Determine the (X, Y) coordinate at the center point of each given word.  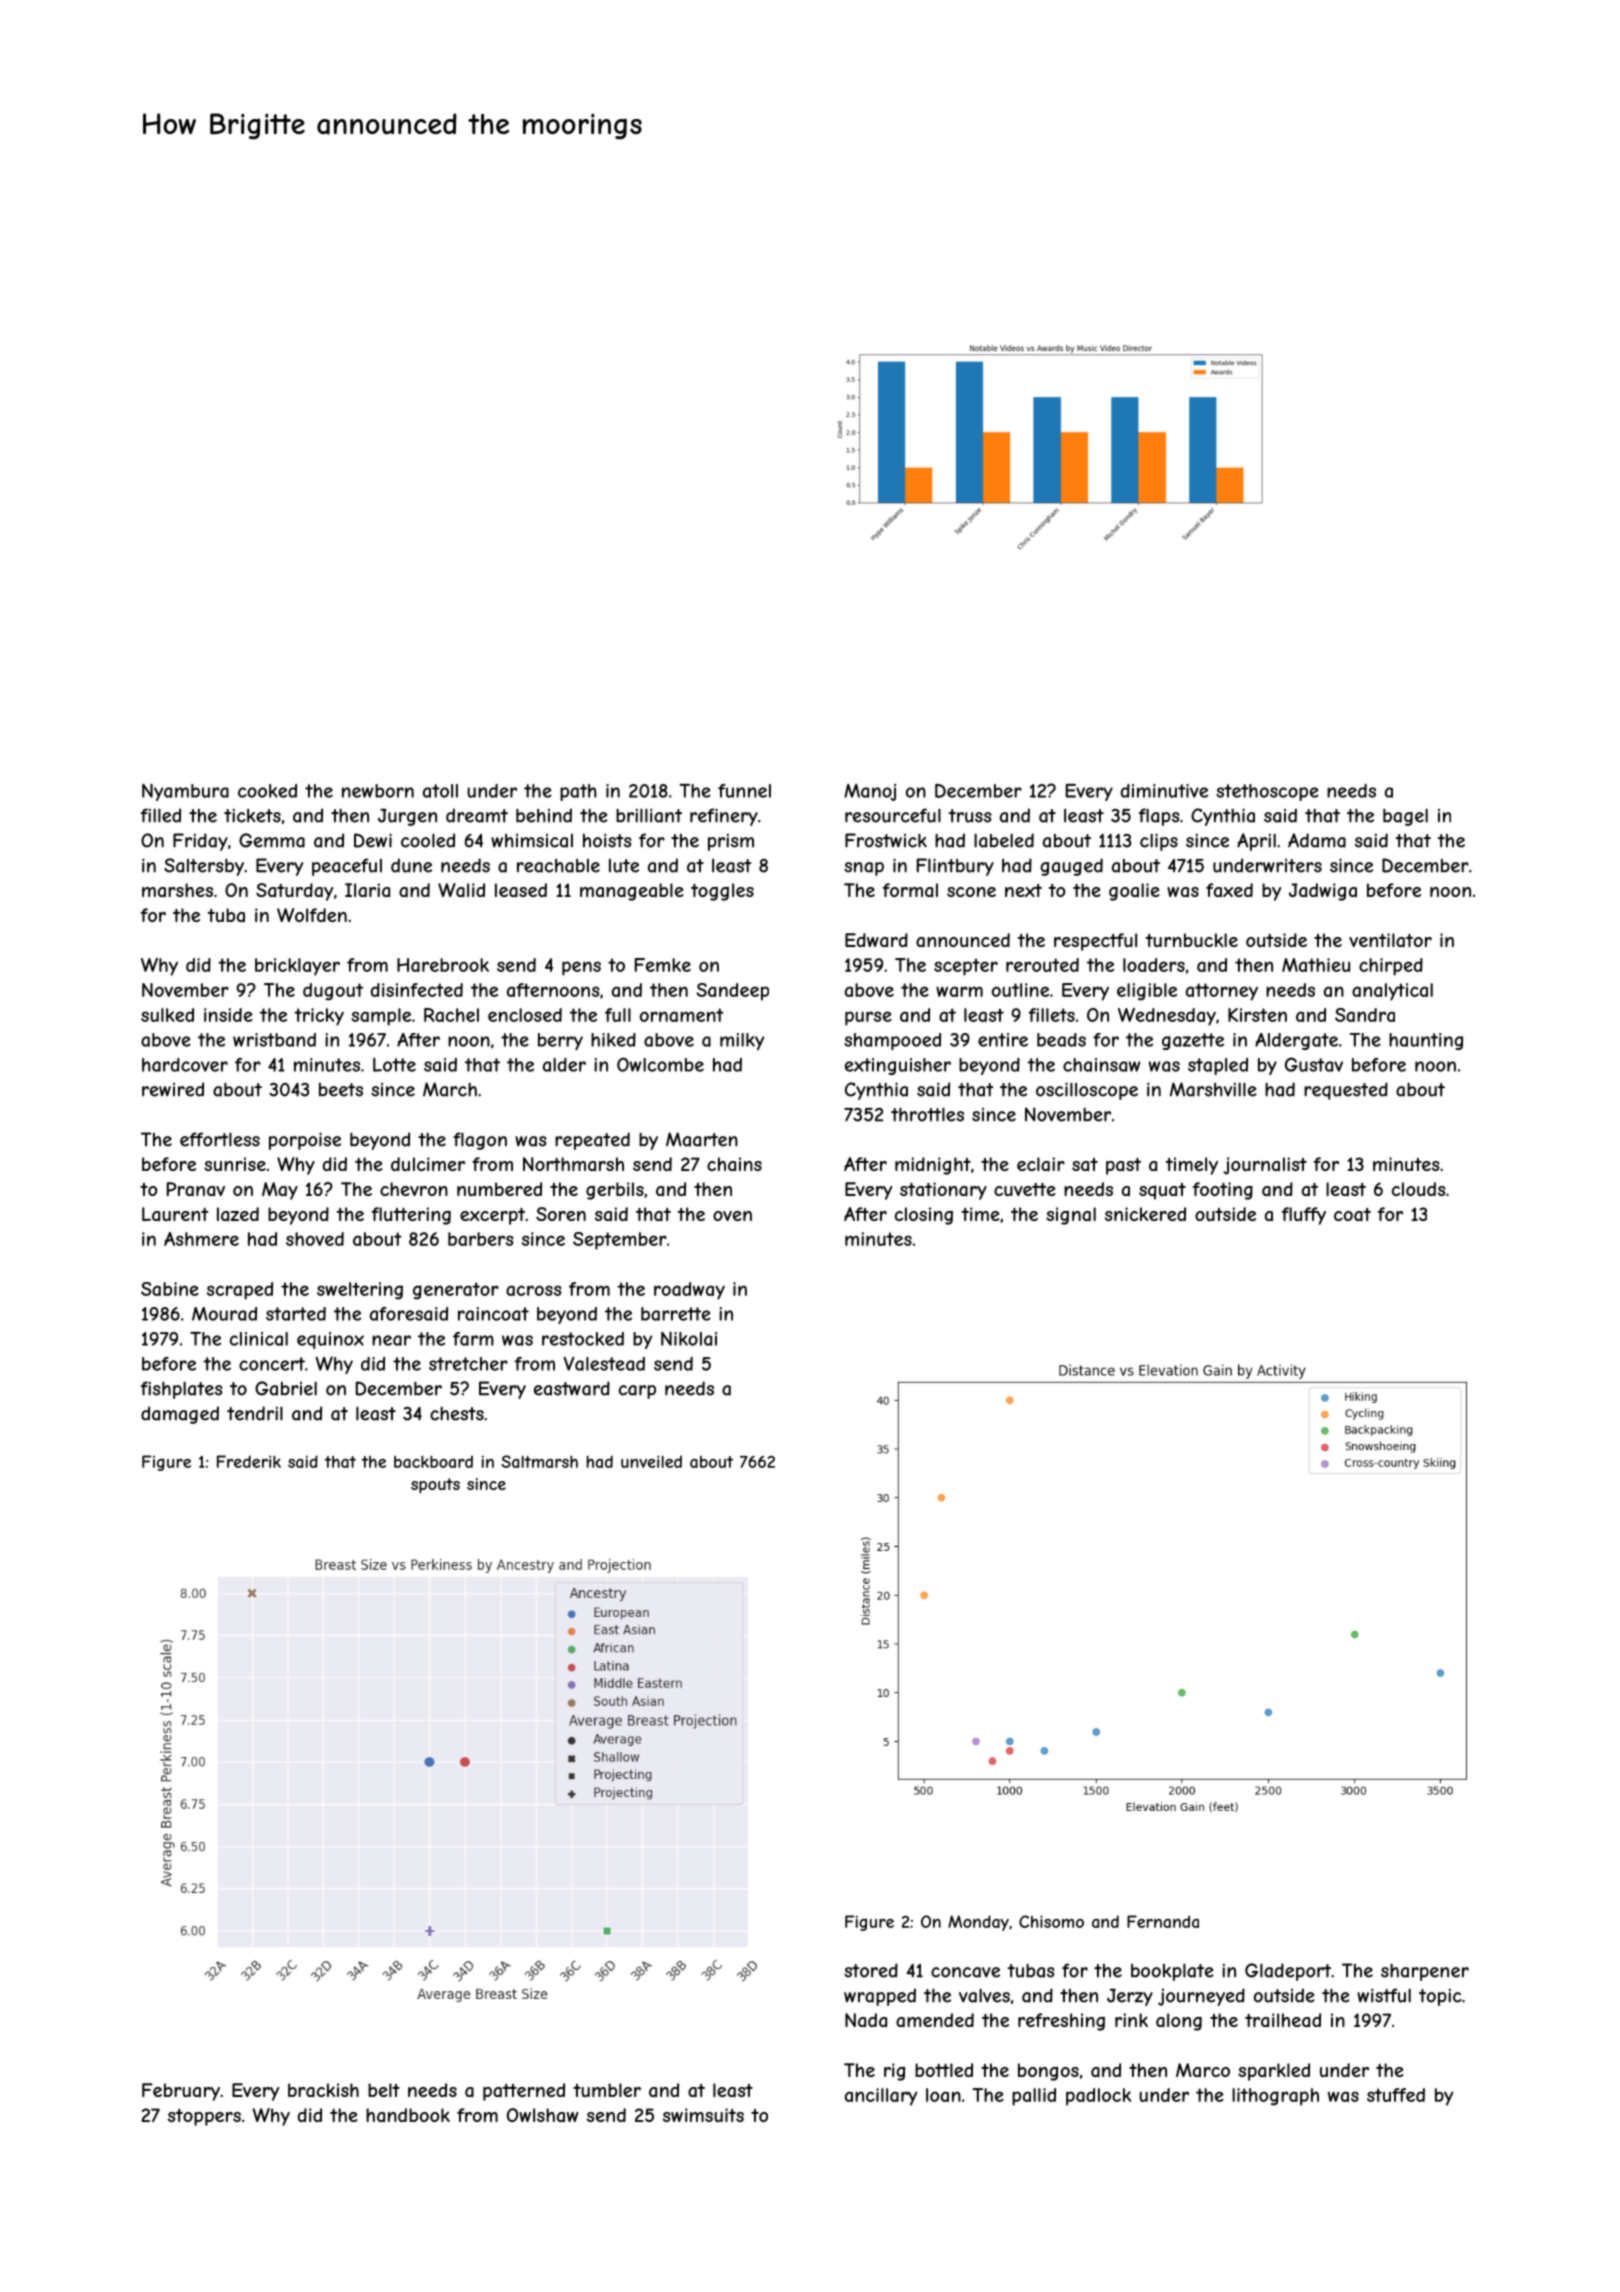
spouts (435, 1486)
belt (384, 2090)
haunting (1426, 1041)
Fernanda (1163, 1921)
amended (935, 2020)
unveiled (651, 1461)
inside (228, 1015)
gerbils (615, 1191)
